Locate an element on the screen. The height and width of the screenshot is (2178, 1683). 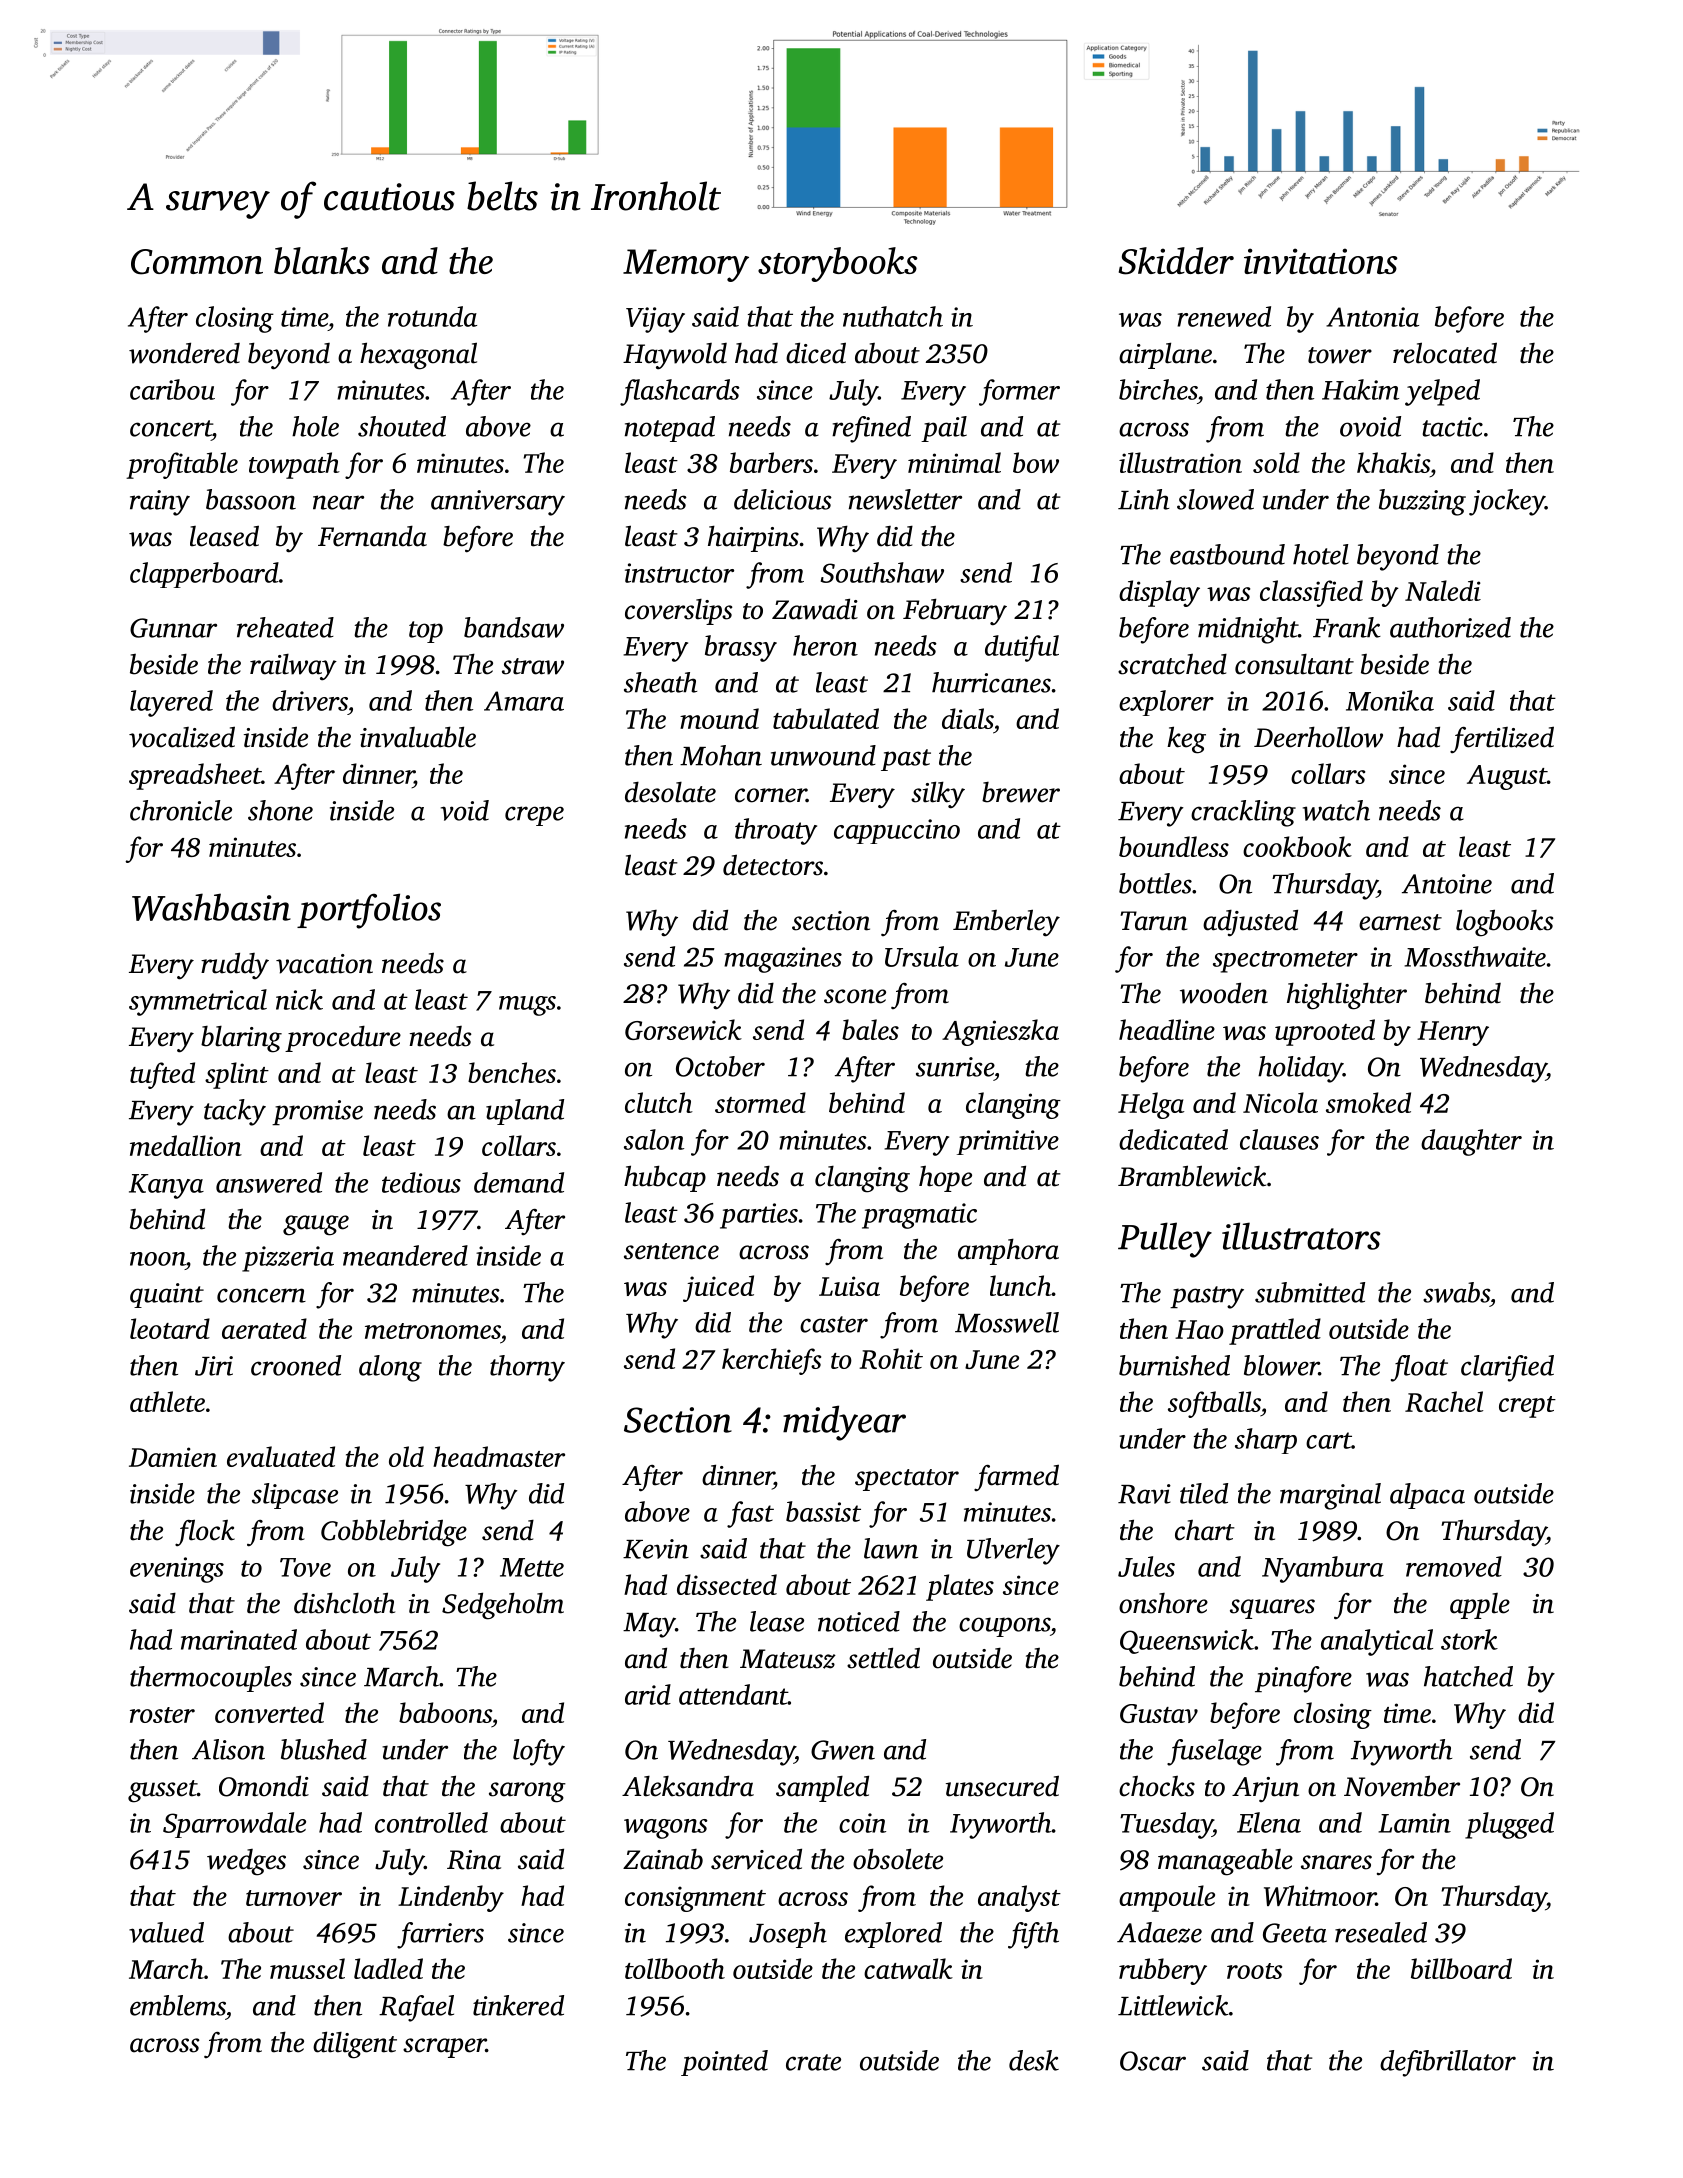
spectrometer is located at coordinates (1285, 962).
